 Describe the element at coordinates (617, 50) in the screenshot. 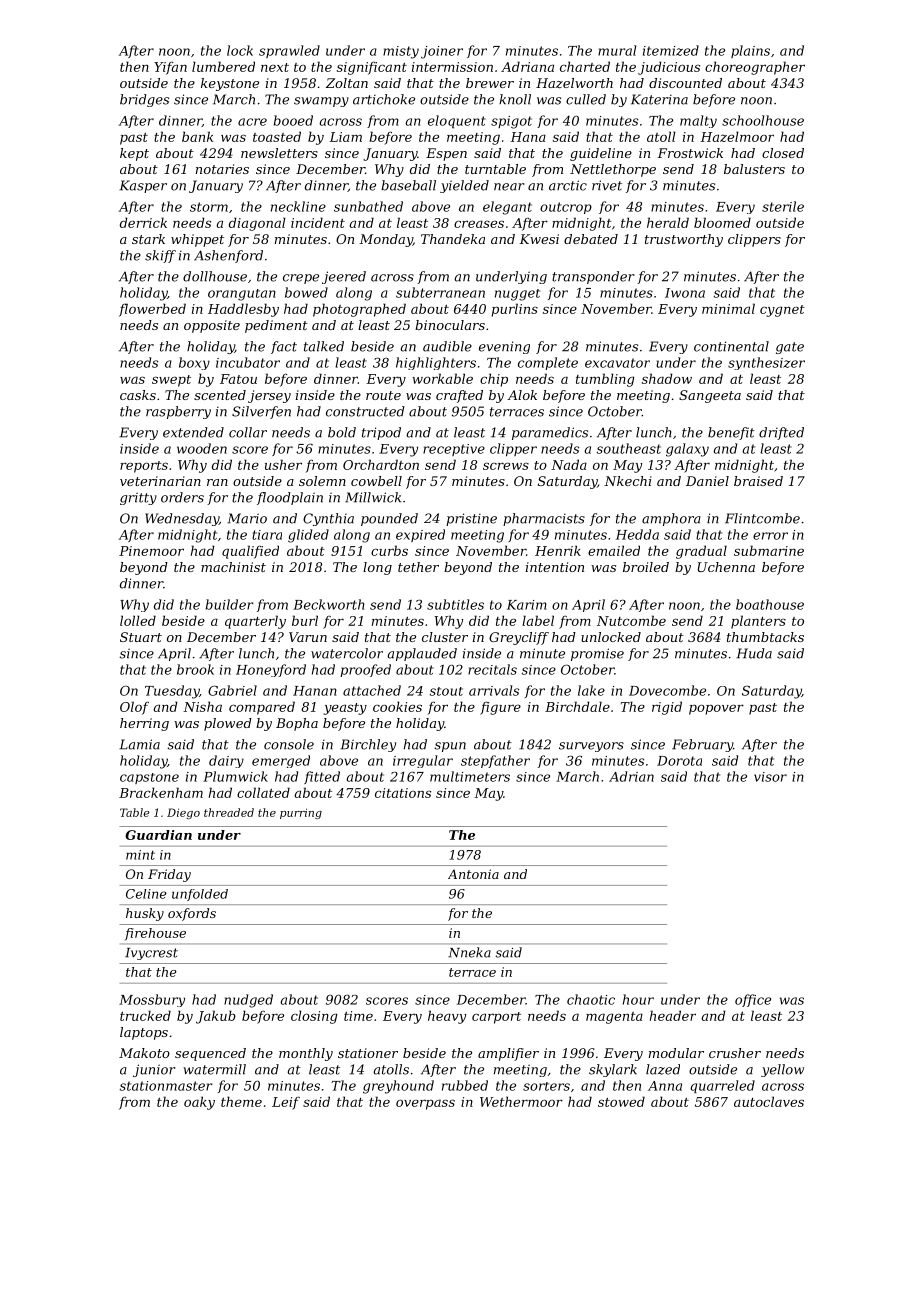

I see `mural` at that location.
